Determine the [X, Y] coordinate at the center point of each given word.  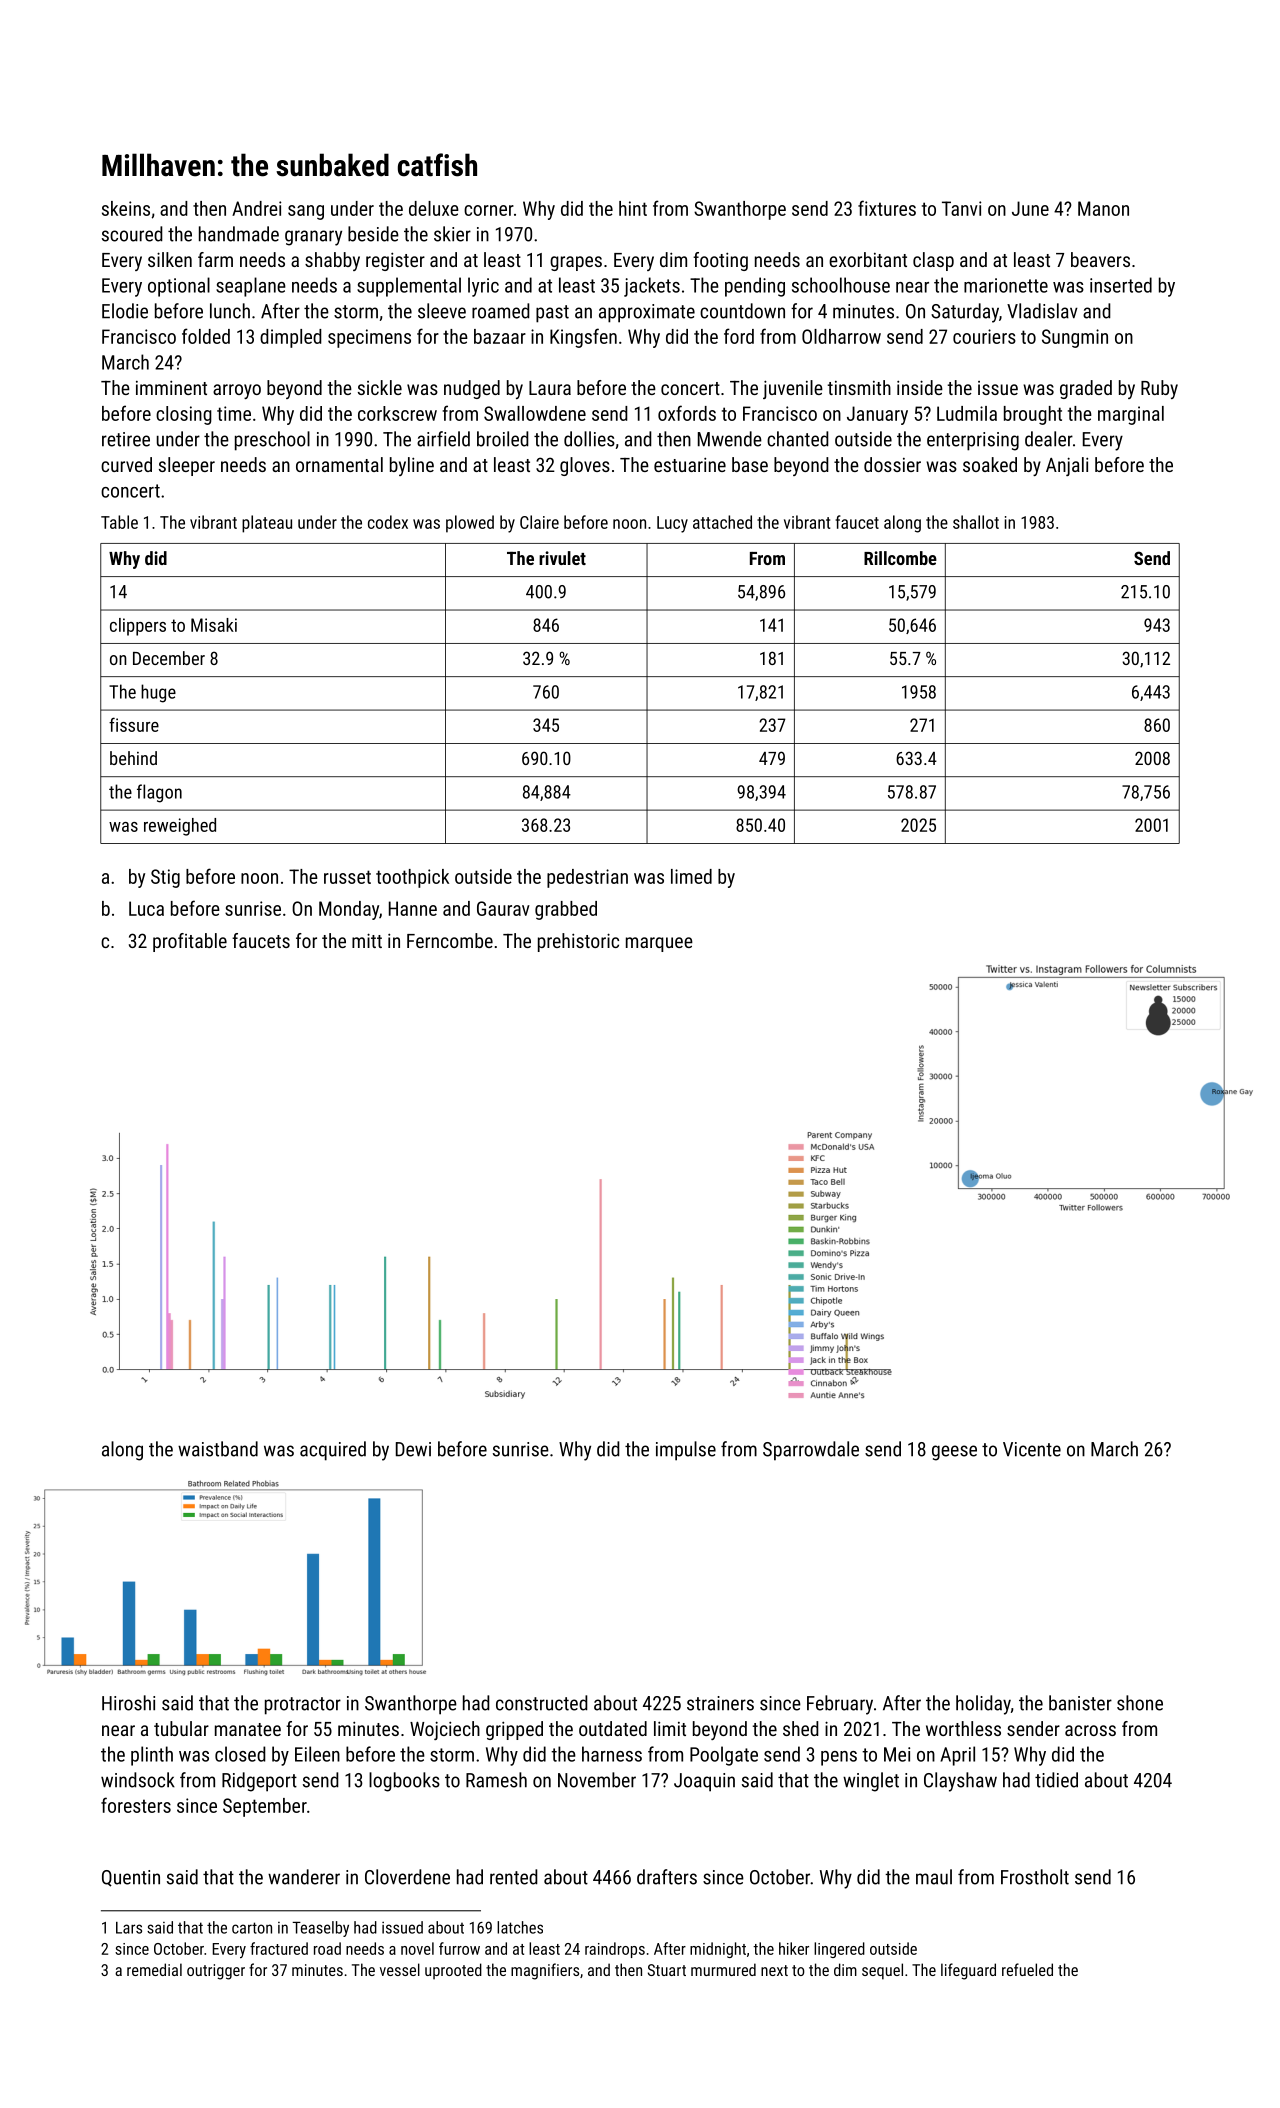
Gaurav [503, 908]
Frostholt [1035, 1877]
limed [691, 876]
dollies [589, 439]
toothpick [412, 878]
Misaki [214, 625]
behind [133, 758]
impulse [686, 1451]
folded [206, 336]
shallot [976, 522]
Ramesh [496, 1780]
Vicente [1032, 1449]
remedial [154, 1969]
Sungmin [1075, 338]
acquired [333, 1451]
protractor [303, 1706]
